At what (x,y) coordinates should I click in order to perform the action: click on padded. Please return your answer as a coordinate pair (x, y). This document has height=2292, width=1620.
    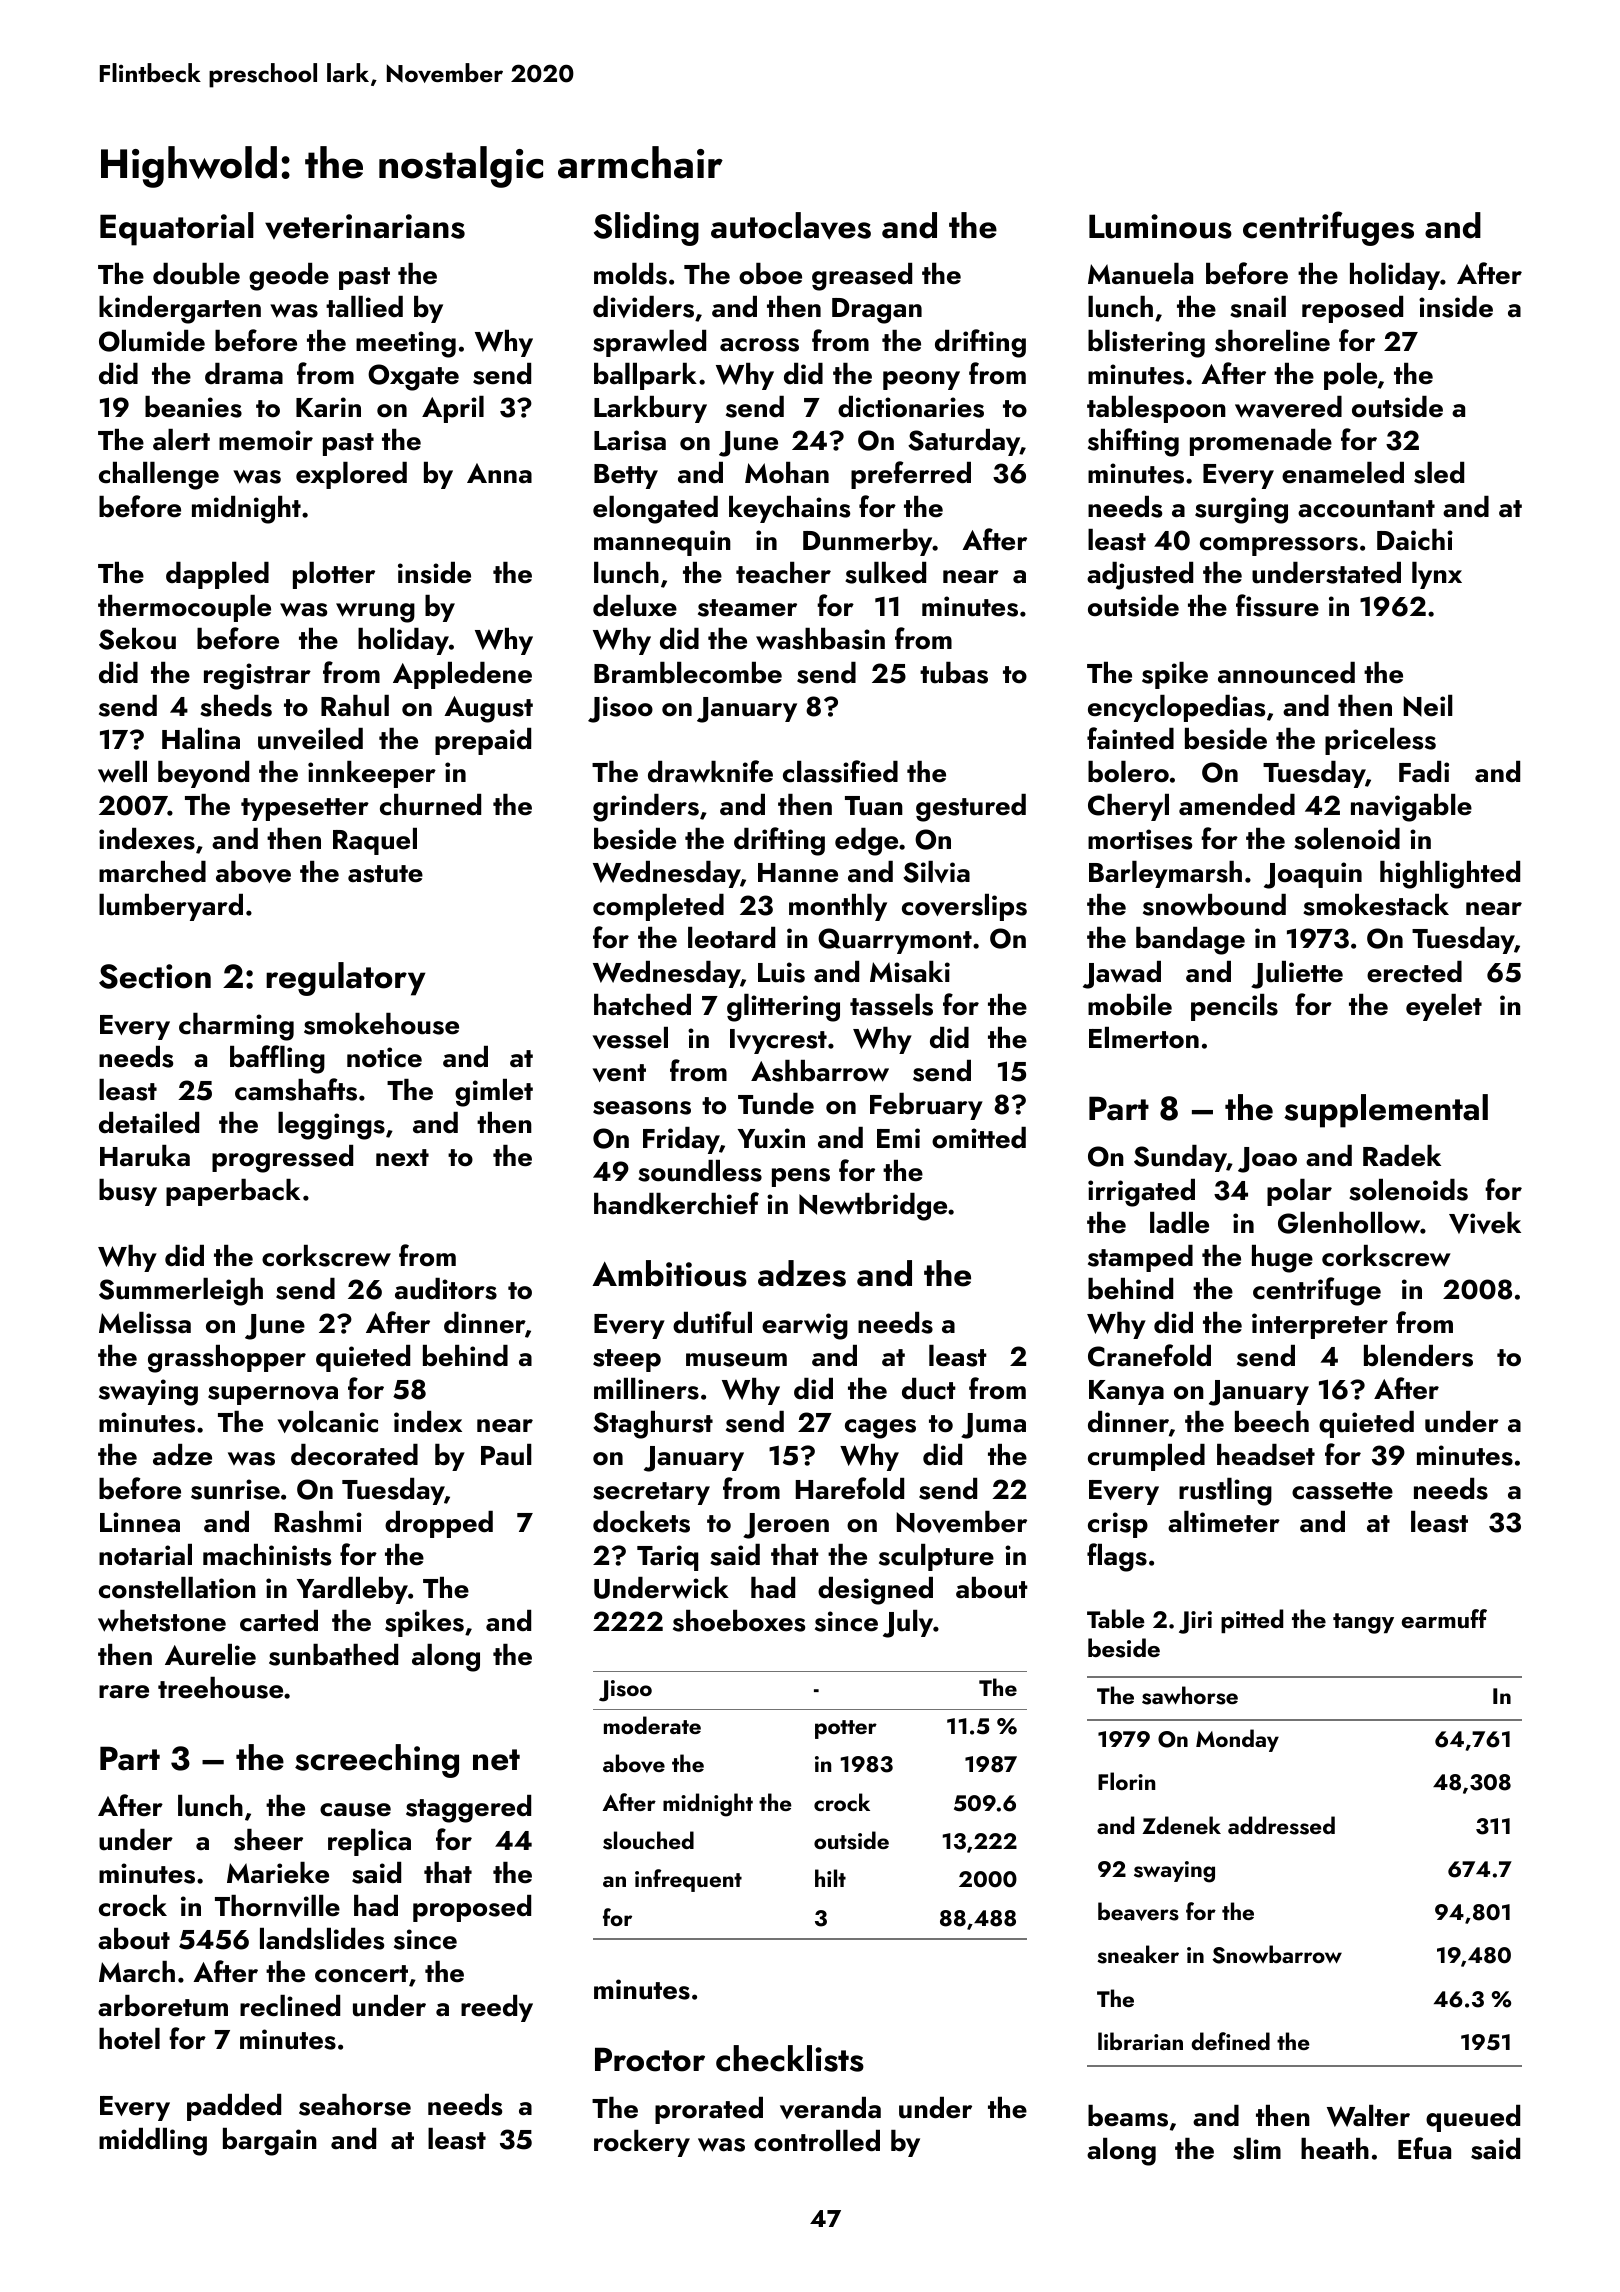
    Looking at the image, I should click on (234, 2107).
